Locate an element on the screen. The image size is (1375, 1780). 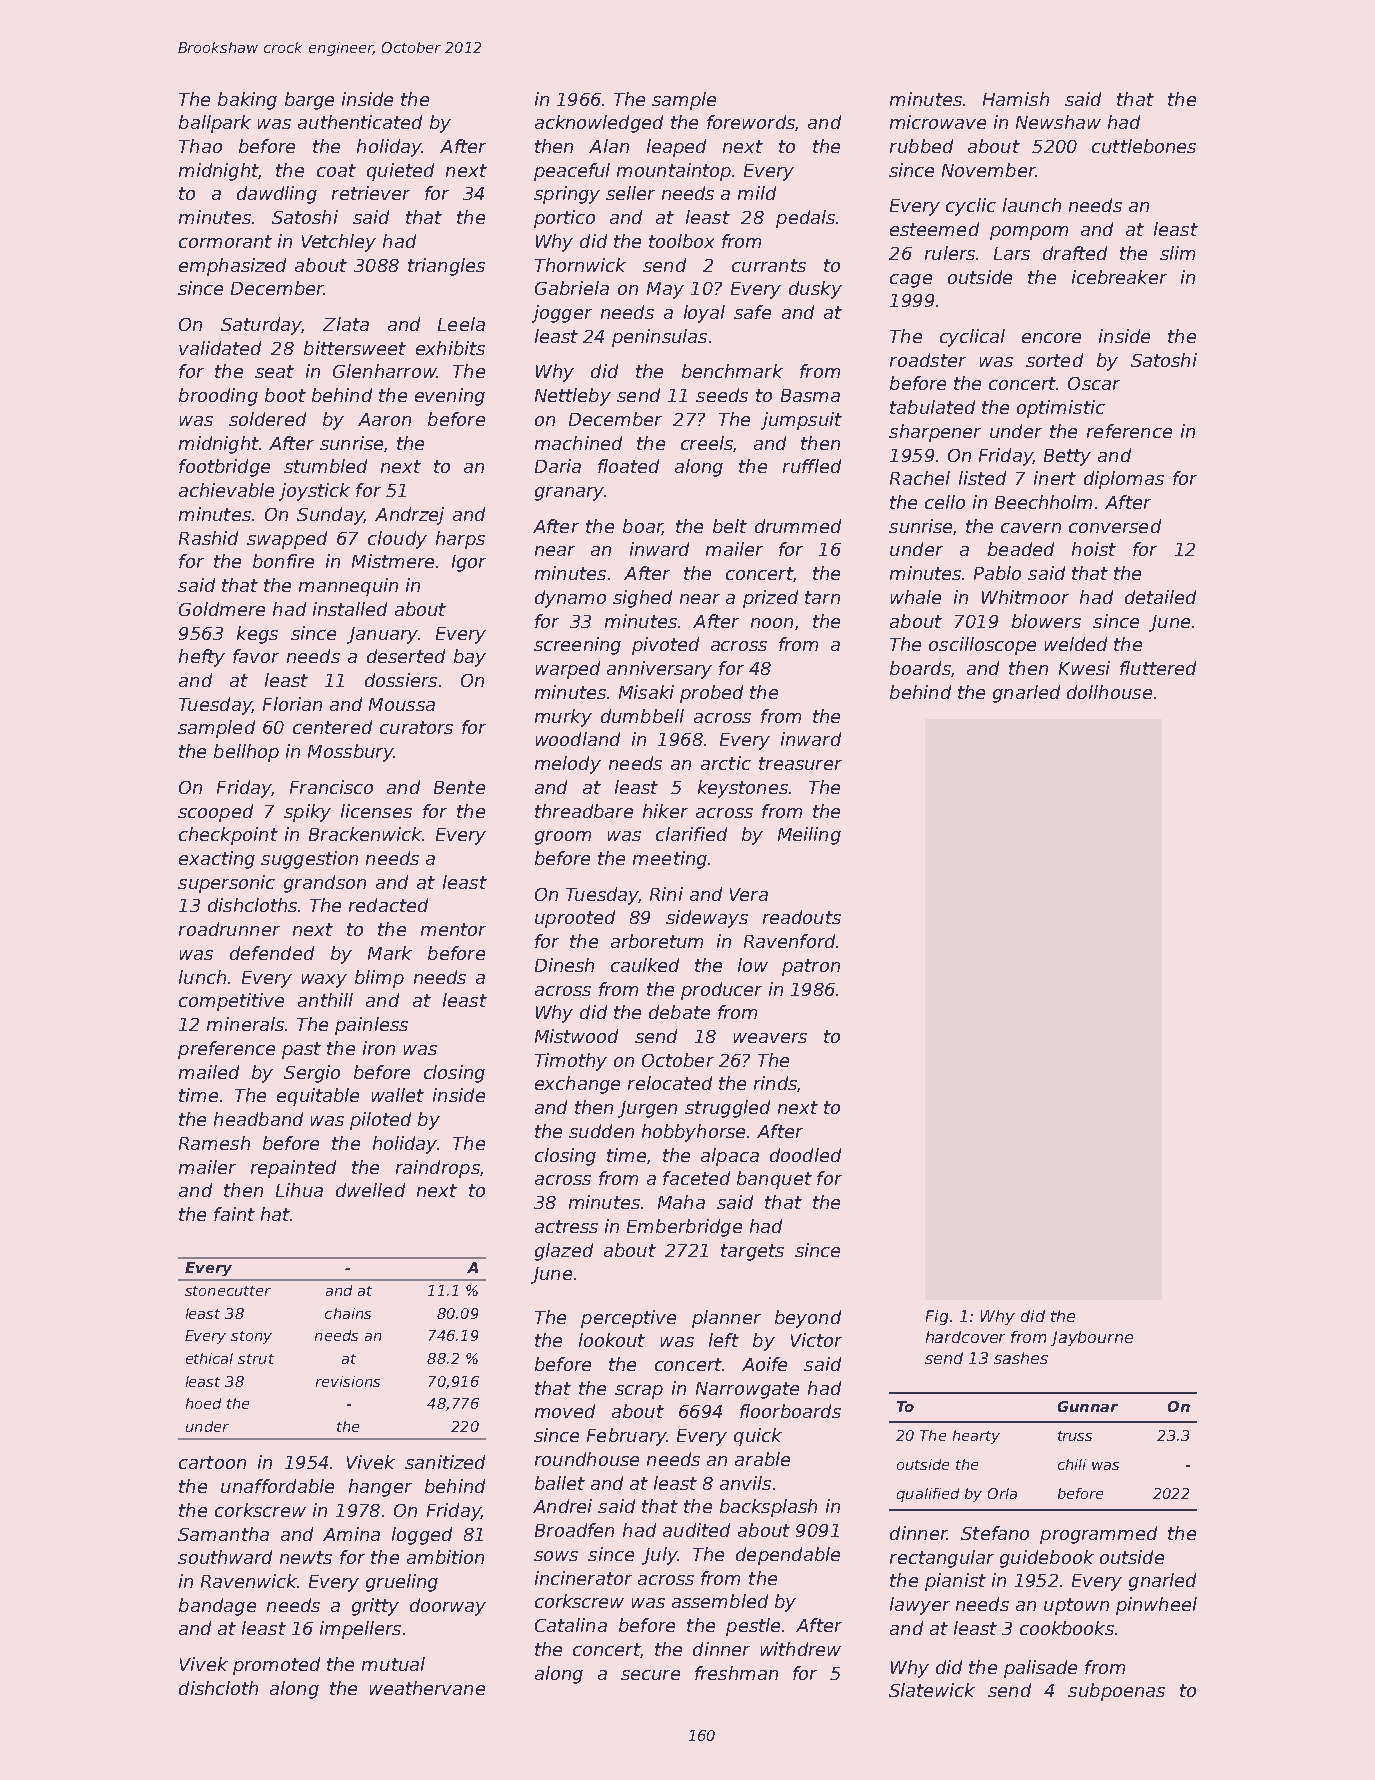
Hamish is located at coordinates (1016, 99).
